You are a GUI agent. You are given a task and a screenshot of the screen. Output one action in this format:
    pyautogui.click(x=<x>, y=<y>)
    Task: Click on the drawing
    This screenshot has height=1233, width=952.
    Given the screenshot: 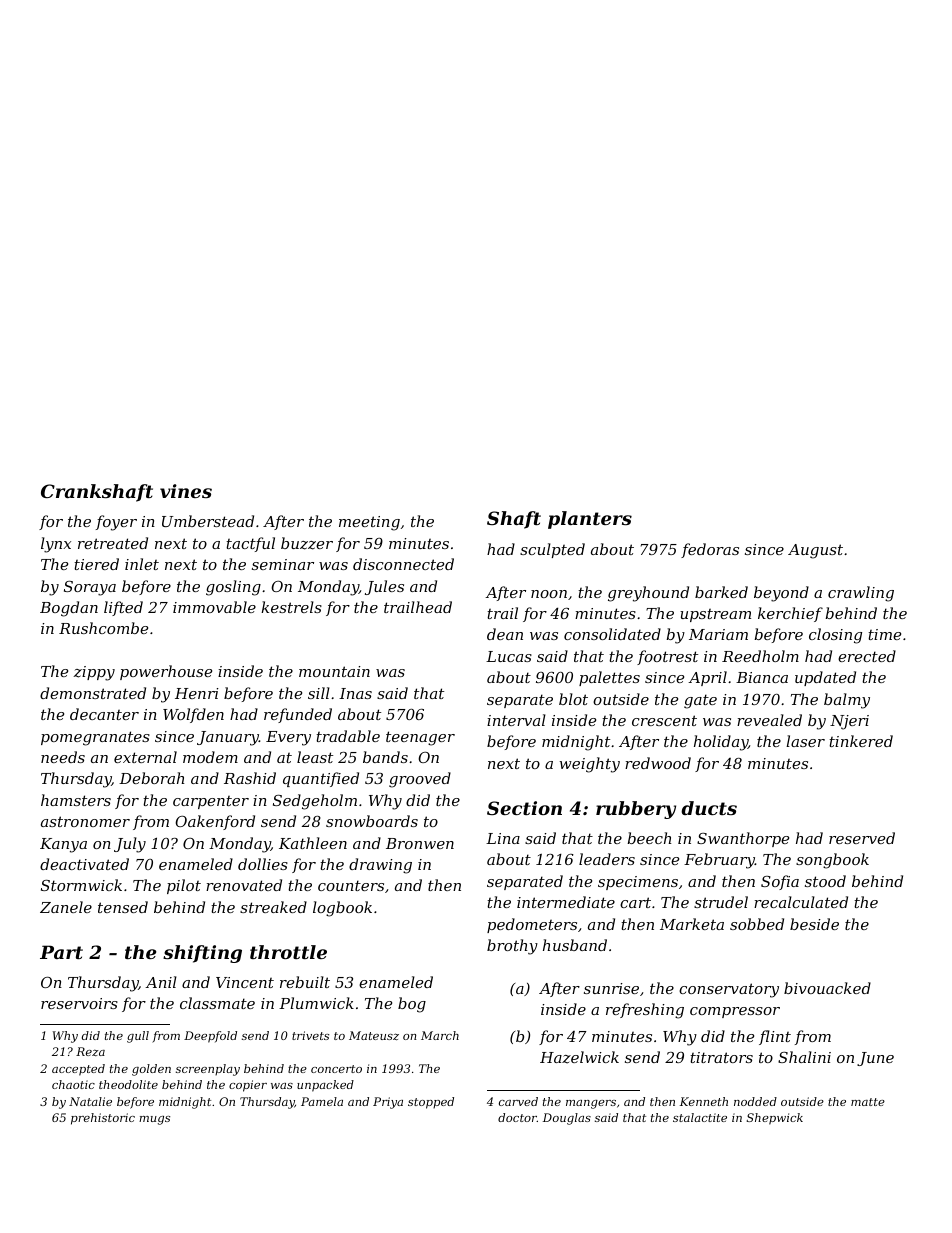 What is the action you would take?
    pyautogui.click(x=380, y=866)
